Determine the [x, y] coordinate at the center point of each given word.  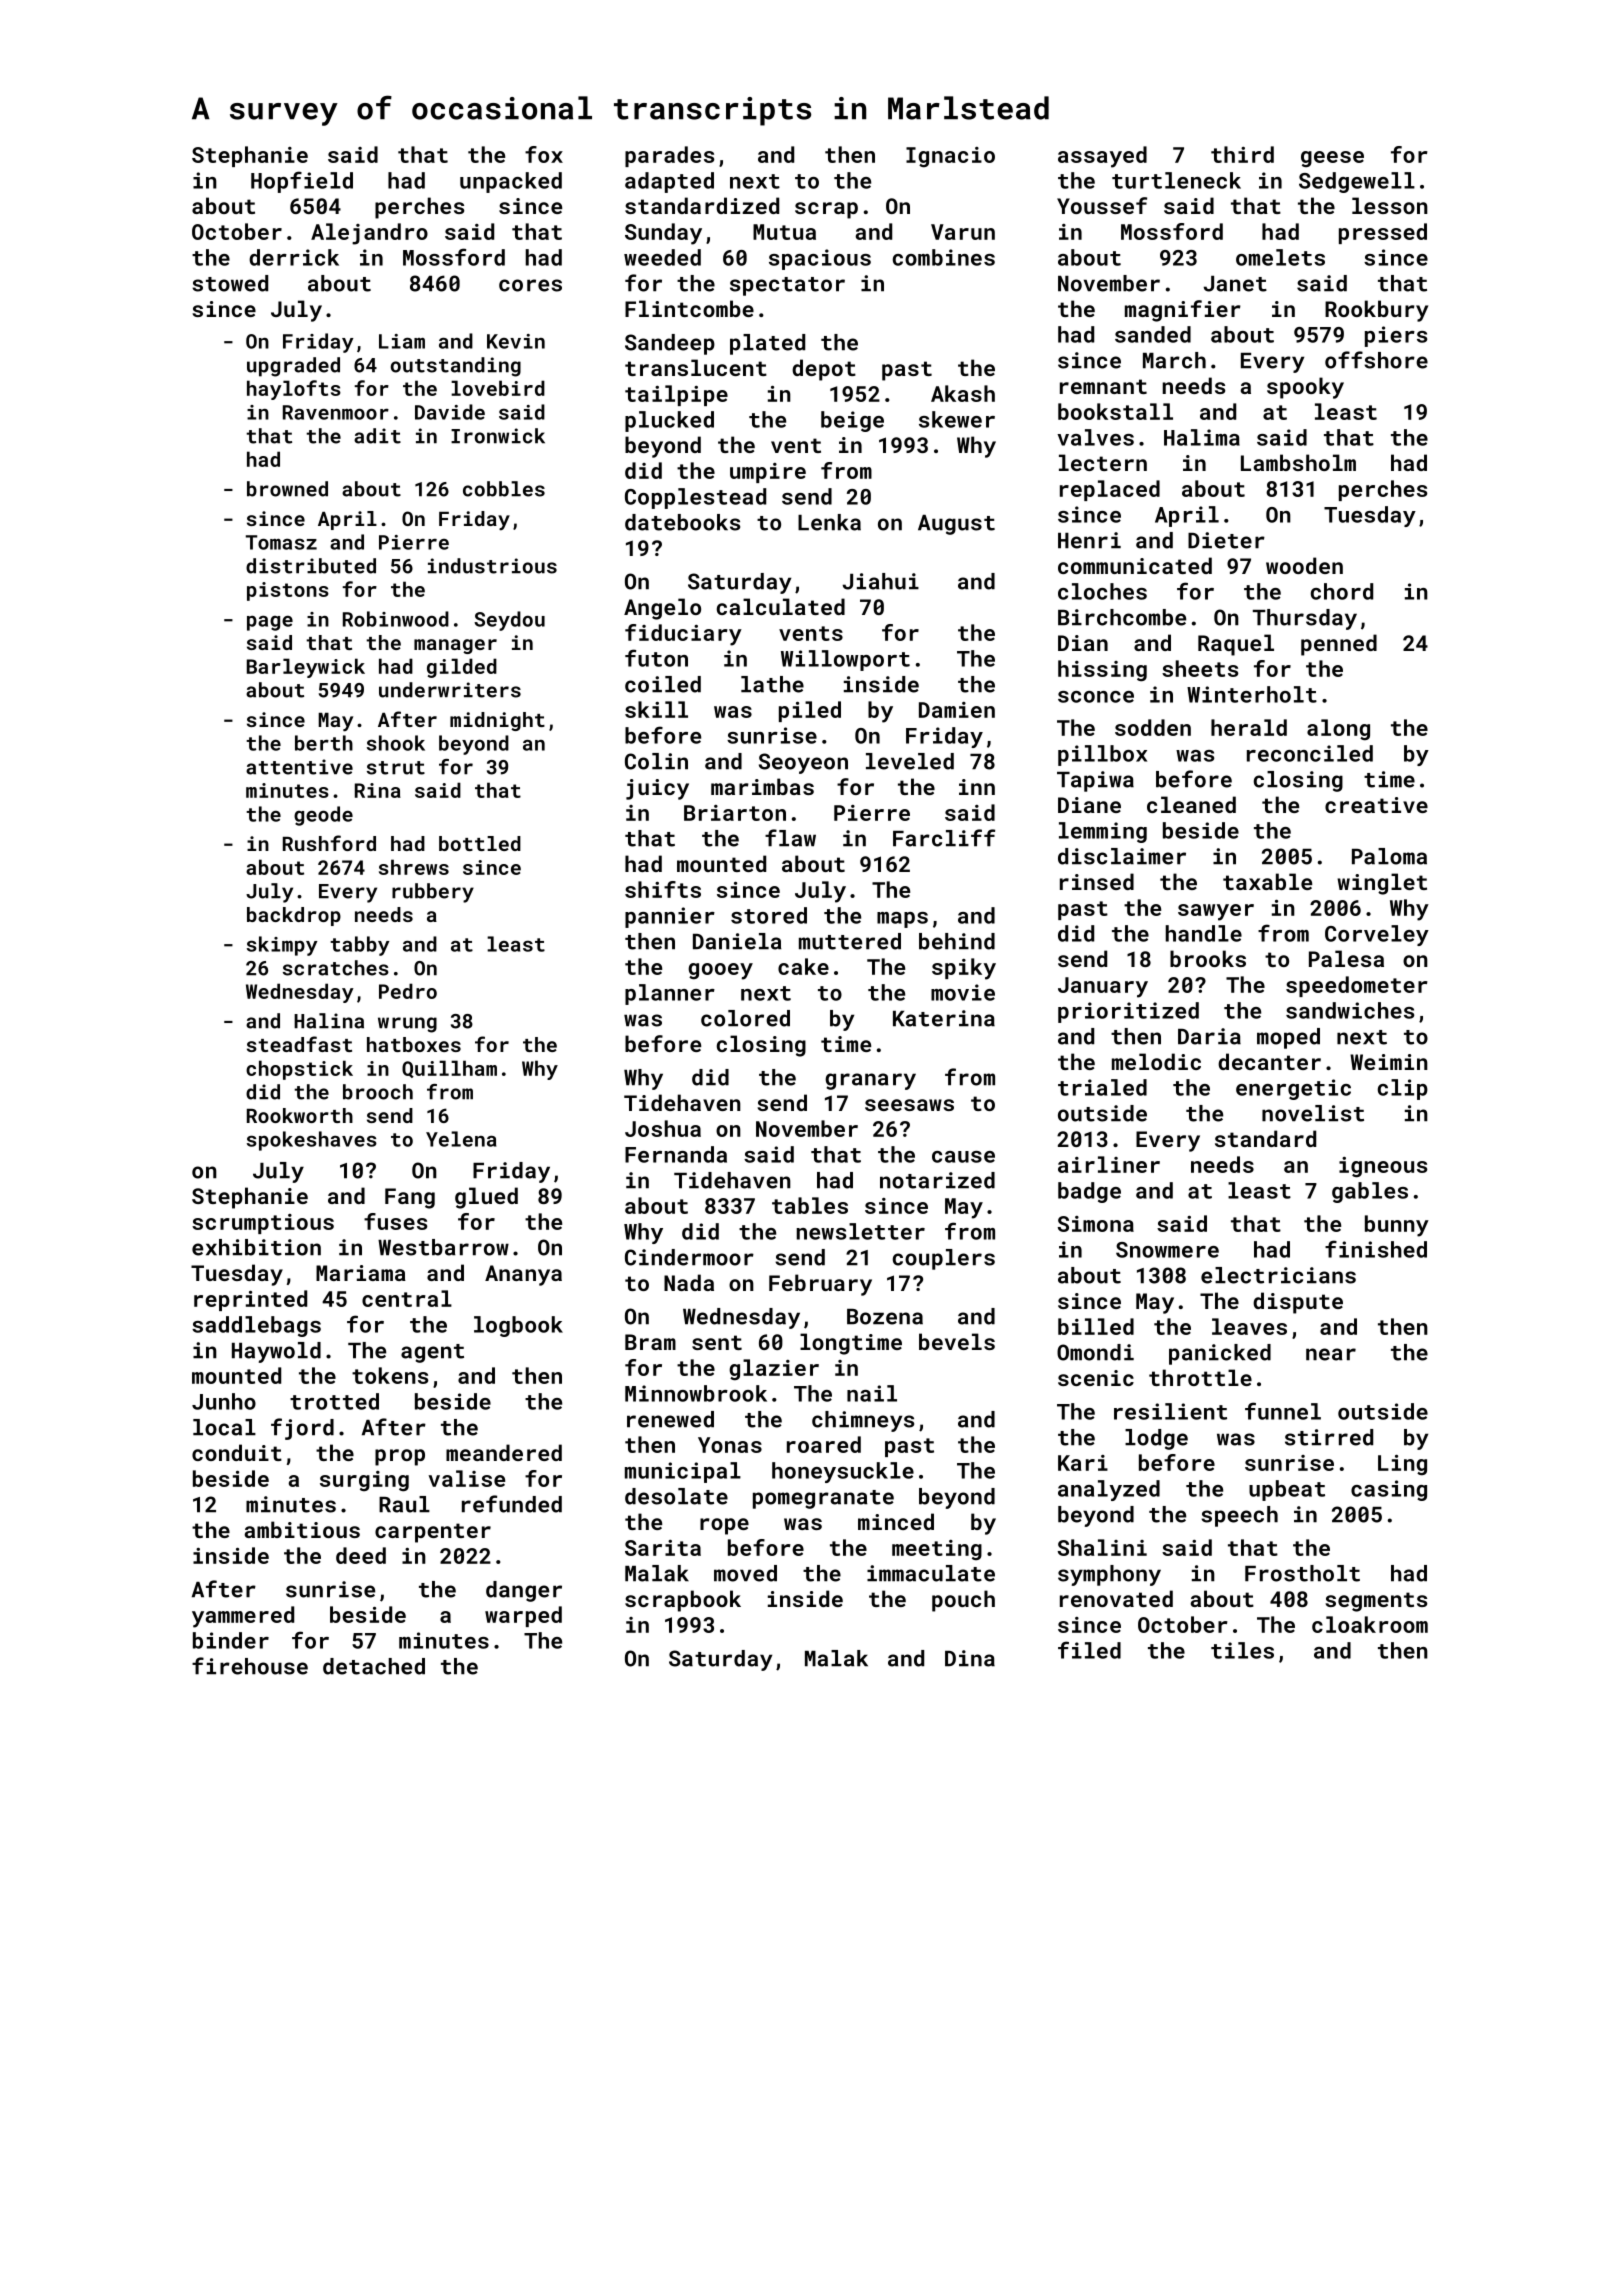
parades [669, 156]
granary [870, 1081]
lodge [1156, 1439]
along [1338, 730]
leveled [910, 761]
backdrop [294, 916]
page [270, 623]
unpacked [511, 182]
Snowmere [1167, 1250]
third [1242, 154]
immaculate [931, 1573]
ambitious [302, 1529]
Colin [656, 761]
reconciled [1310, 753]
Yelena [461, 1139]
